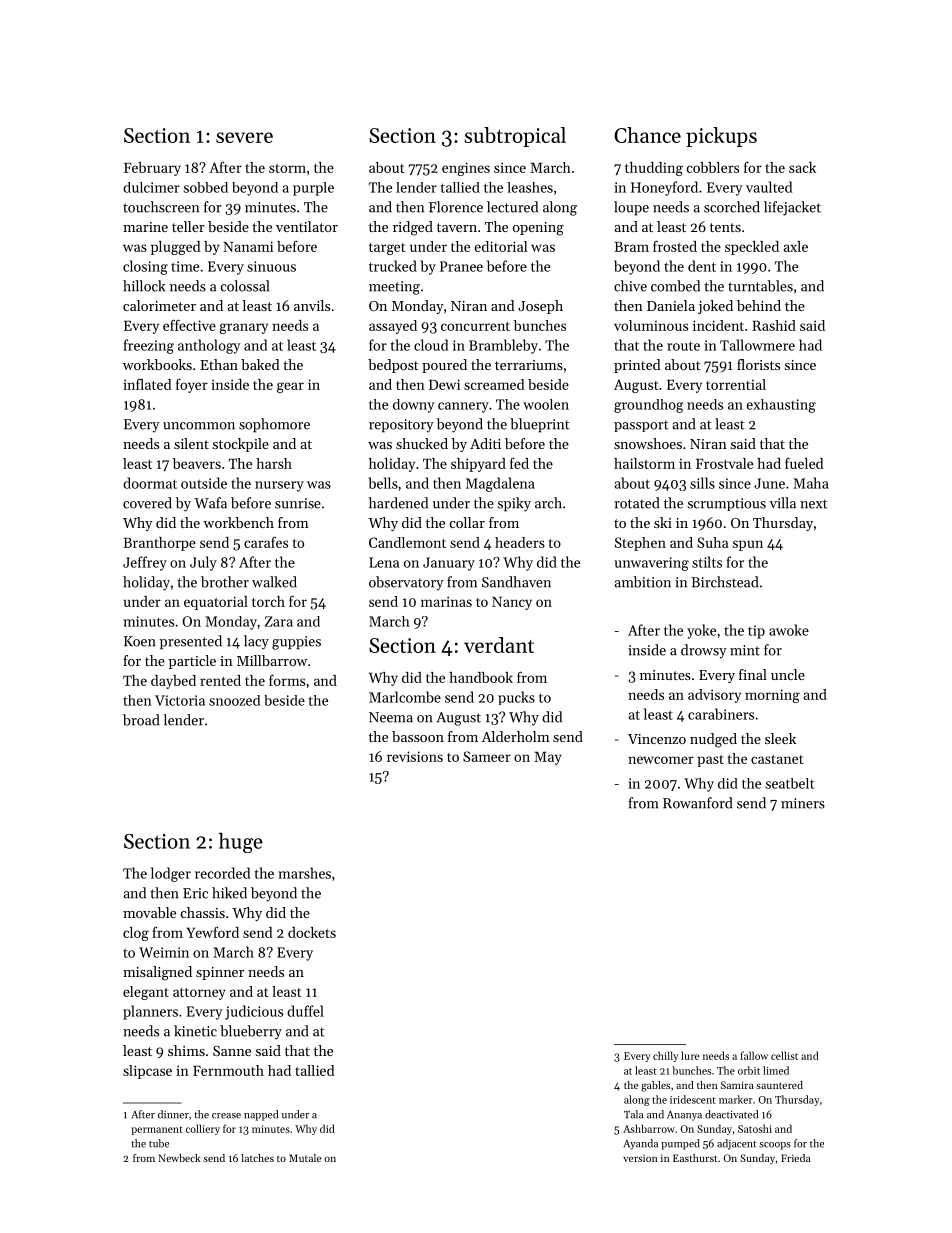  What do you see at coordinates (796, 1158) in the screenshot?
I see `Frieda` at bounding box center [796, 1158].
